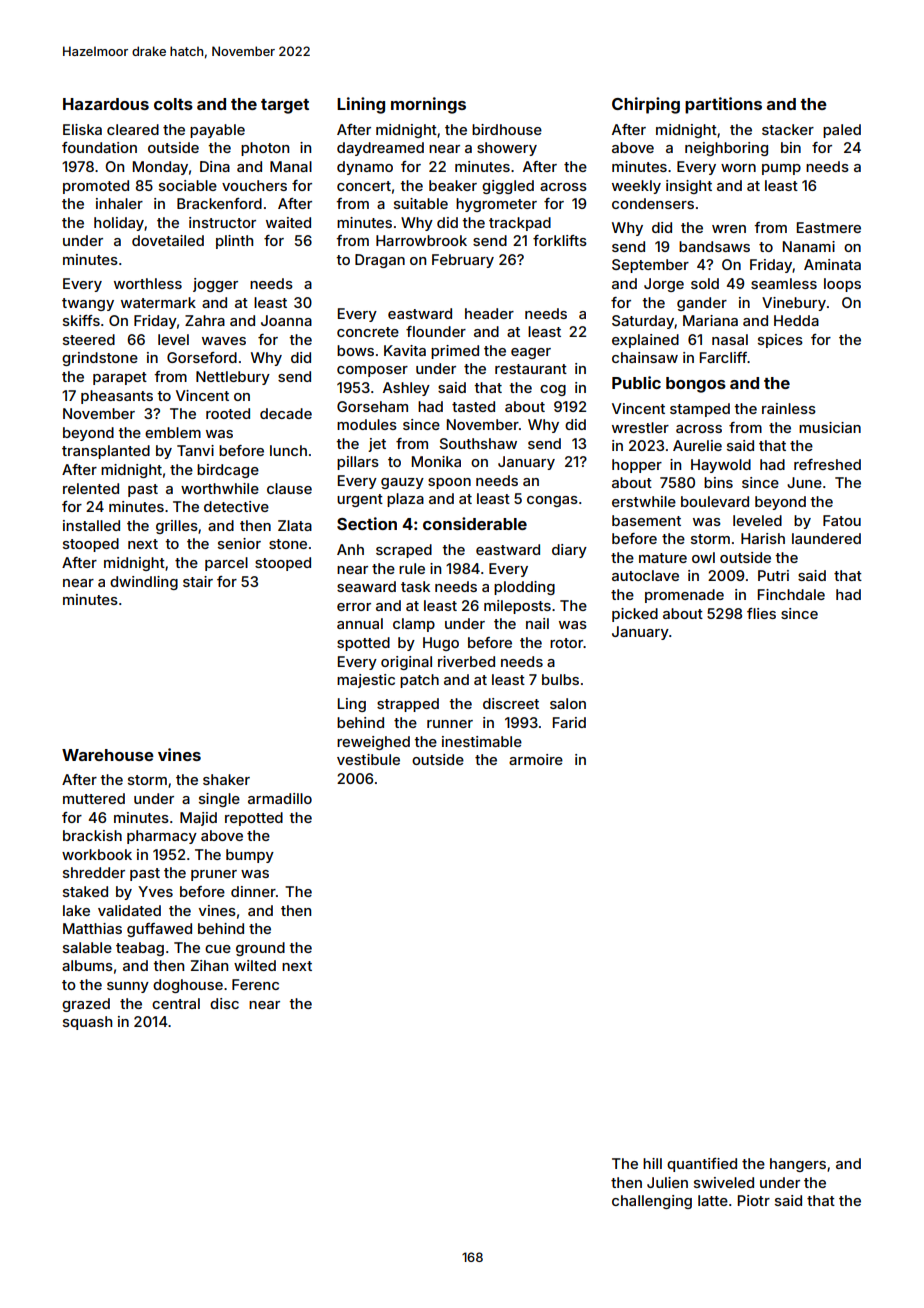 This image has width=924, height=1308. What do you see at coordinates (239, 543) in the image?
I see `senior` at bounding box center [239, 543].
